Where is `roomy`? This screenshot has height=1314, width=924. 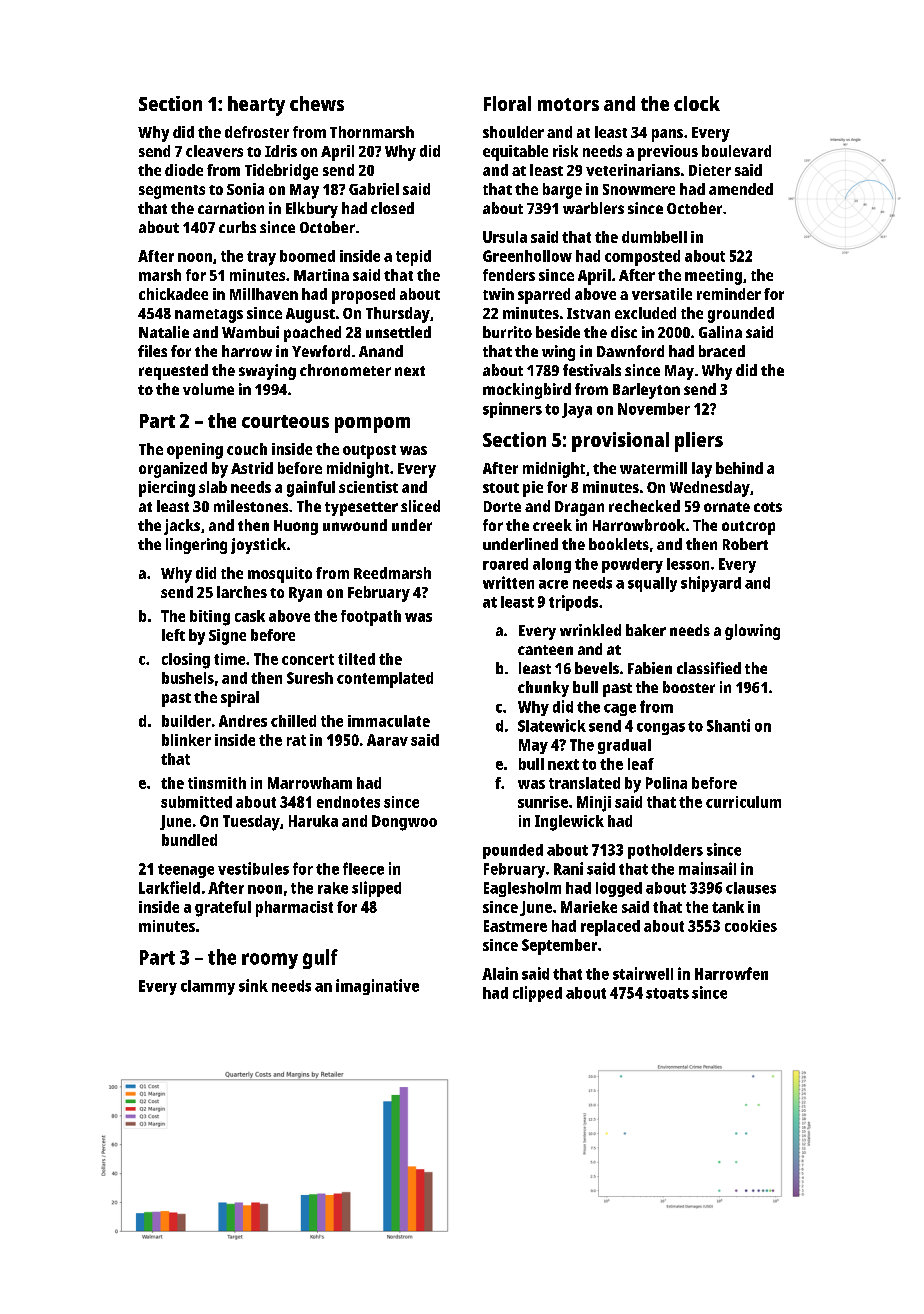 roomy is located at coordinates (270, 961).
